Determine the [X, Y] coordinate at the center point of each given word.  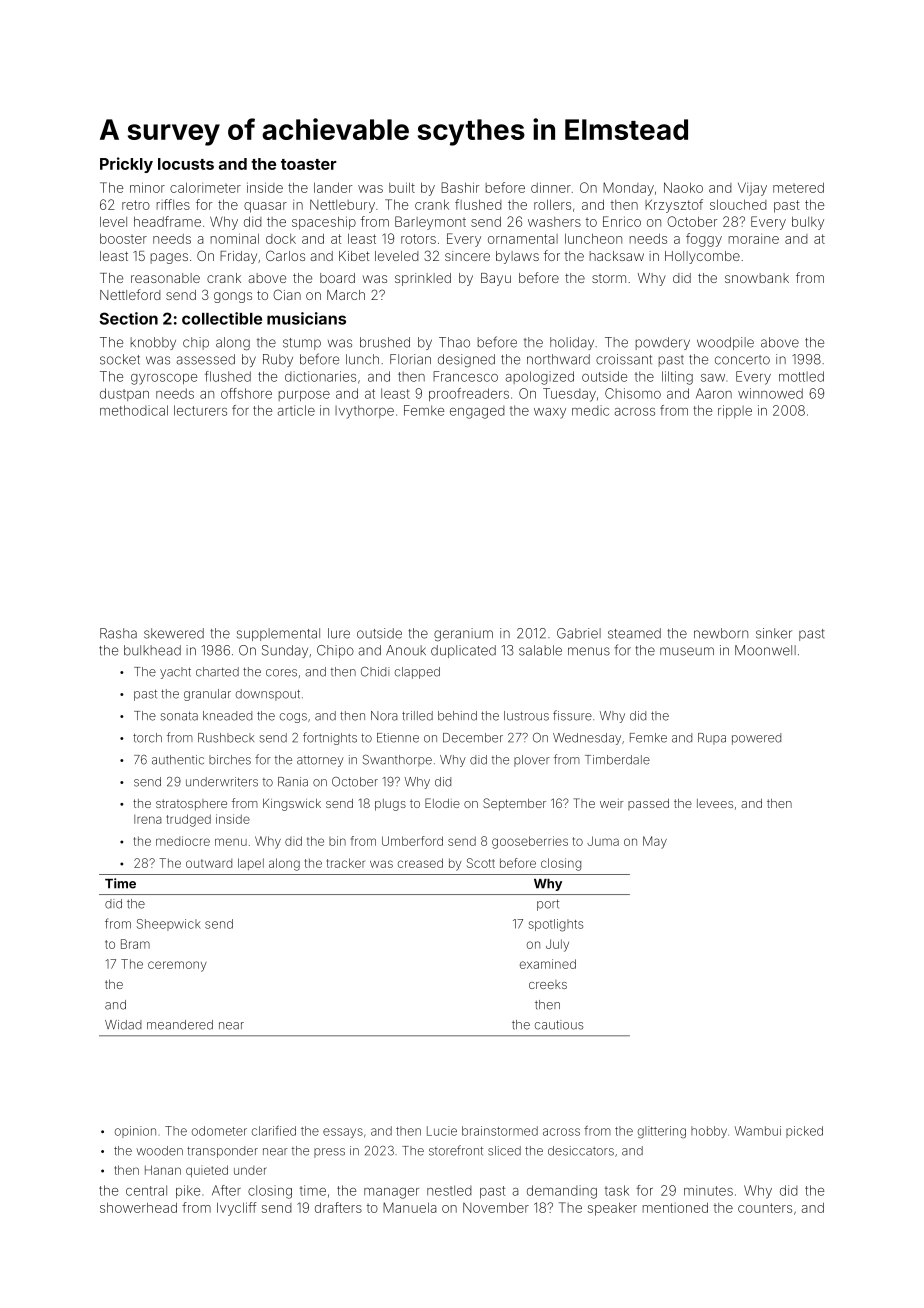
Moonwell [765, 650]
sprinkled [423, 279]
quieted [207, 1171]
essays [343, 1133]
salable [540, 650]
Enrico [622, 221]
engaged [477, 412]
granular [207, 695]
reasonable [165, 278]
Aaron [714, 393]
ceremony [177, 966]
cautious [559, 1025]
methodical [134, 410]
